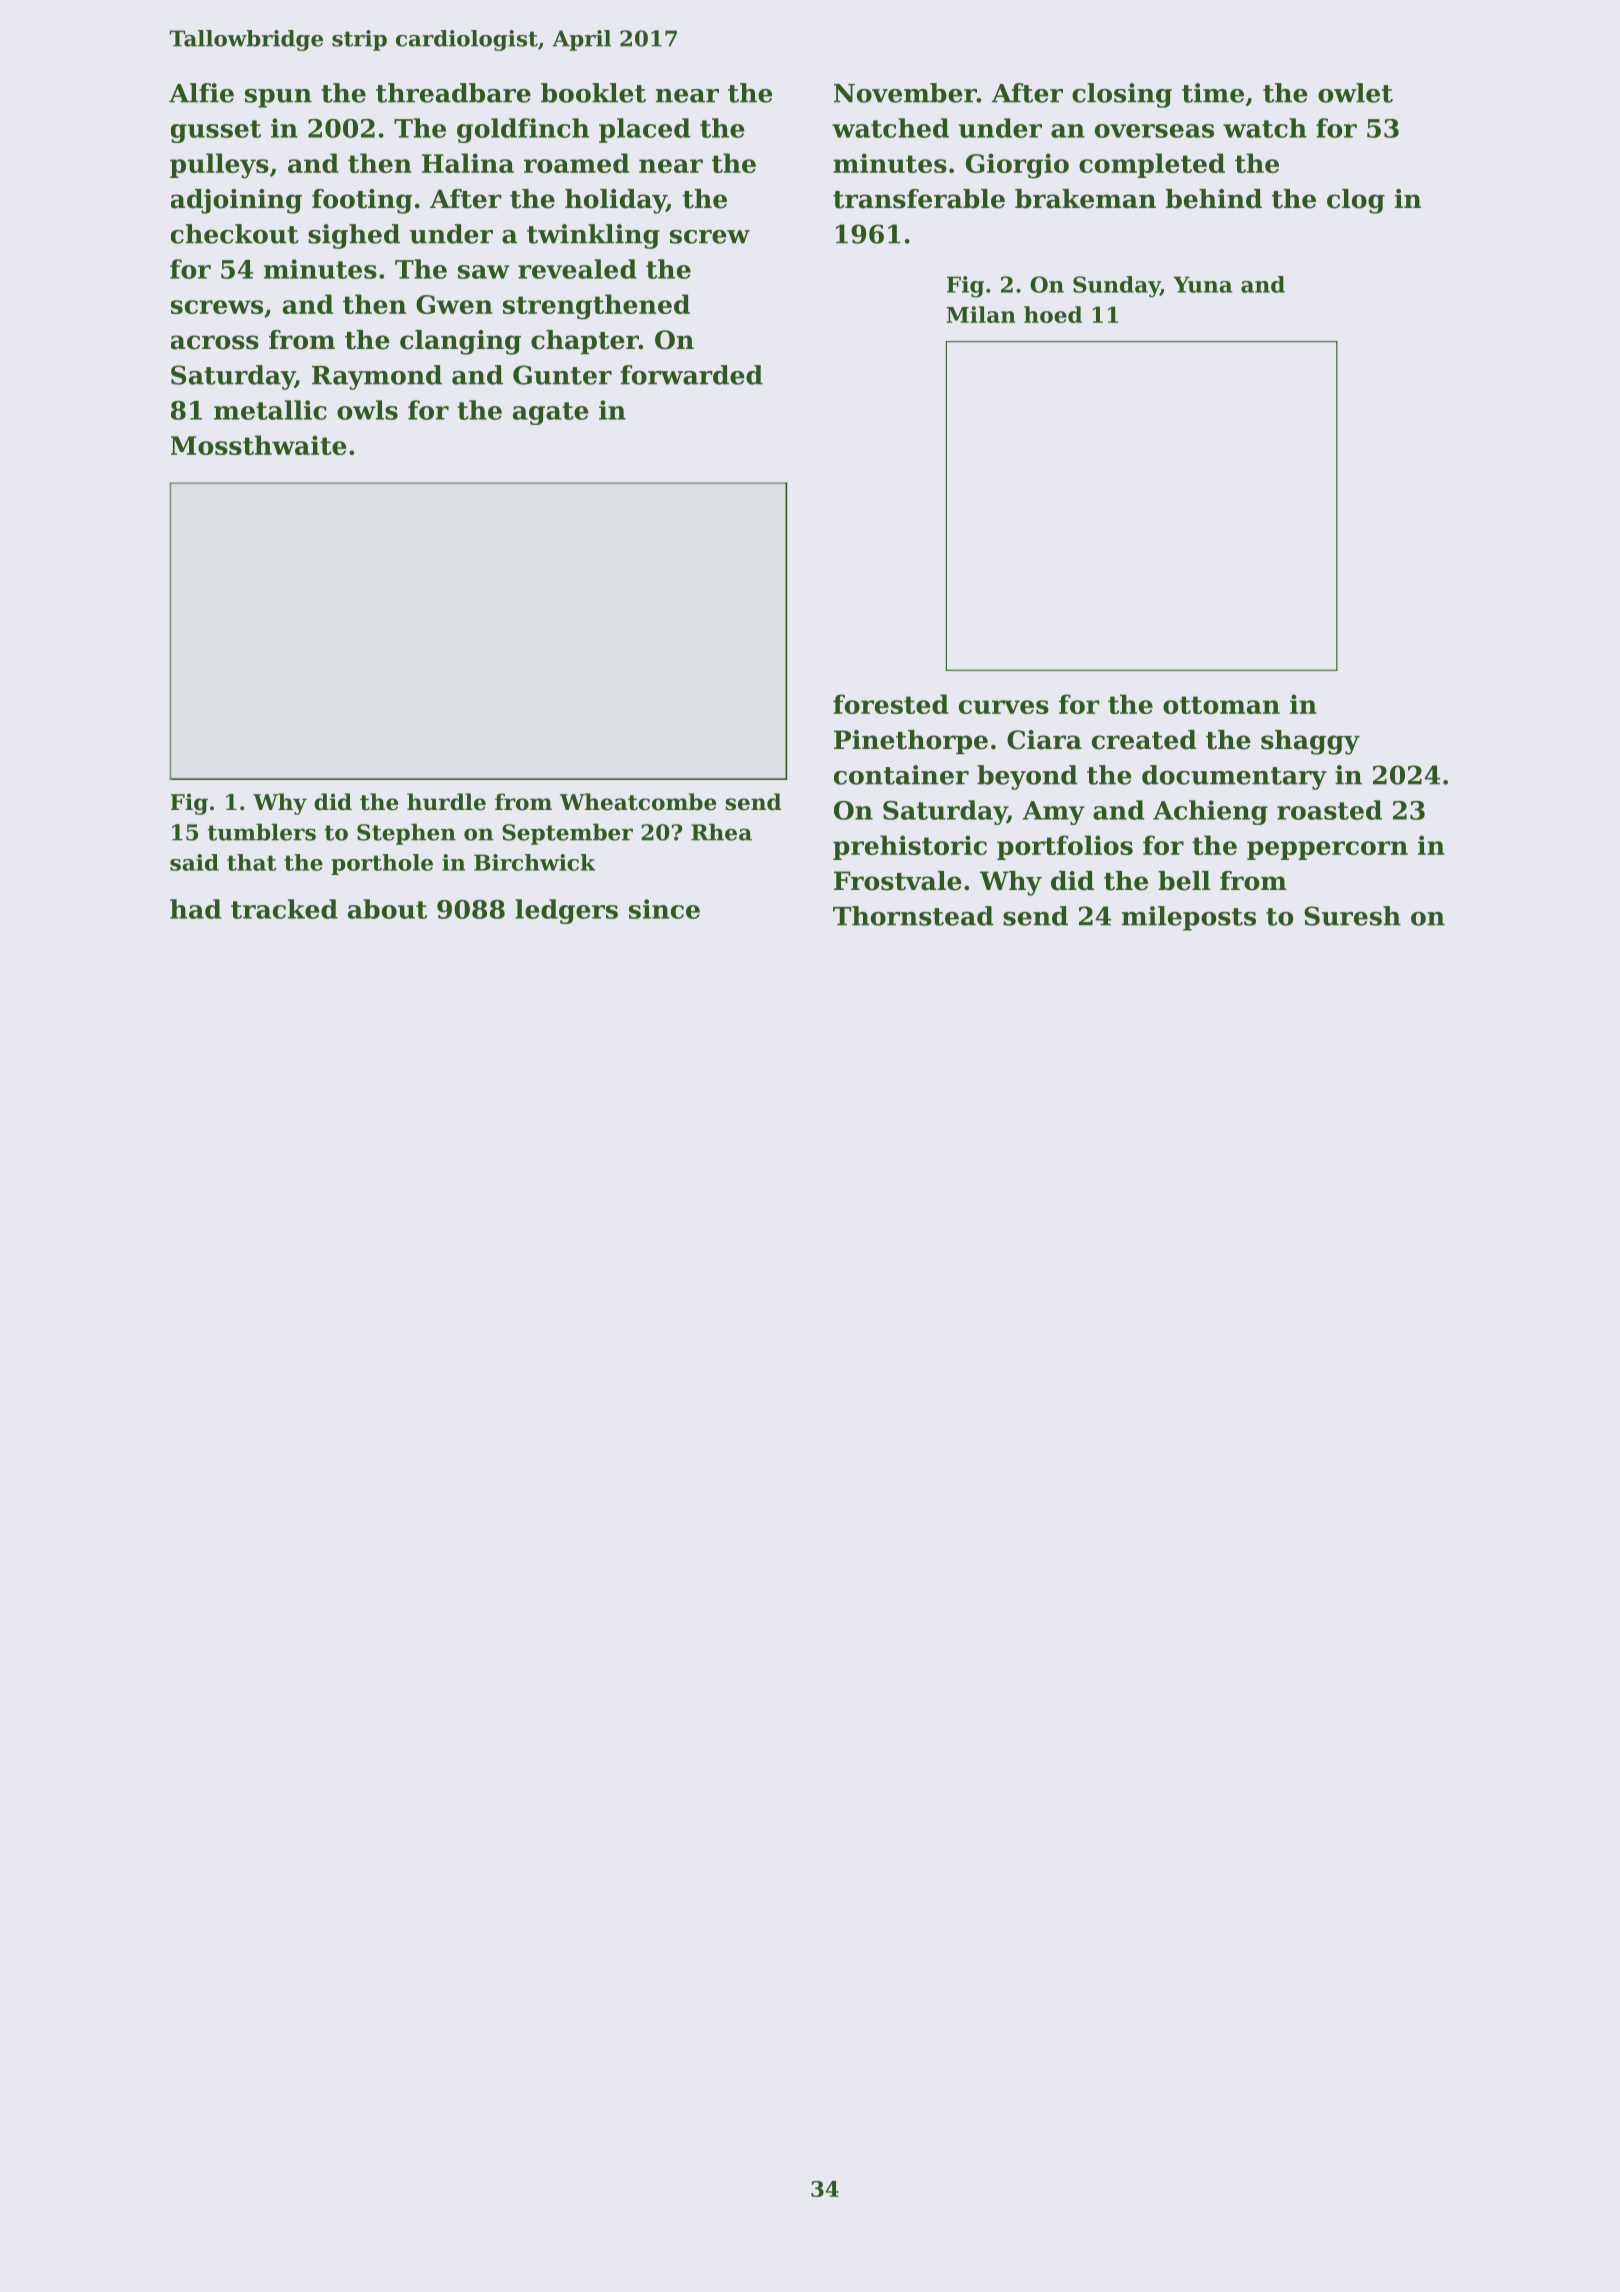  Describe the element at coordinates (284, 909) in the screenshot. I see `tracked` at that location.
